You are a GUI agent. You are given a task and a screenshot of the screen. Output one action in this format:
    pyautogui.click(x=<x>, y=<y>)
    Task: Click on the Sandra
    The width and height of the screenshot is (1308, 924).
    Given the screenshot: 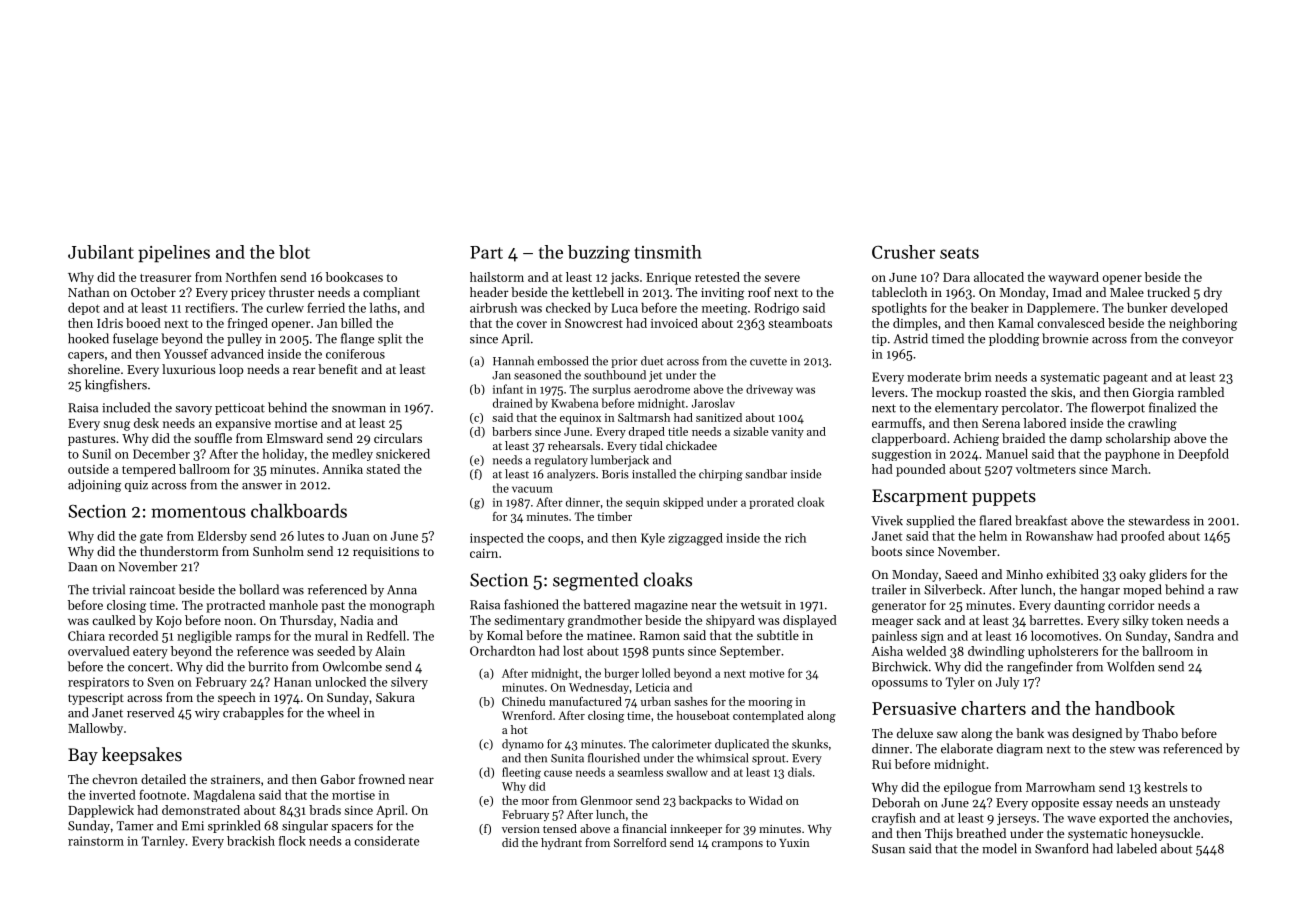 What is the action you would take?
    pyautogui.click(x=1194, y=636)
